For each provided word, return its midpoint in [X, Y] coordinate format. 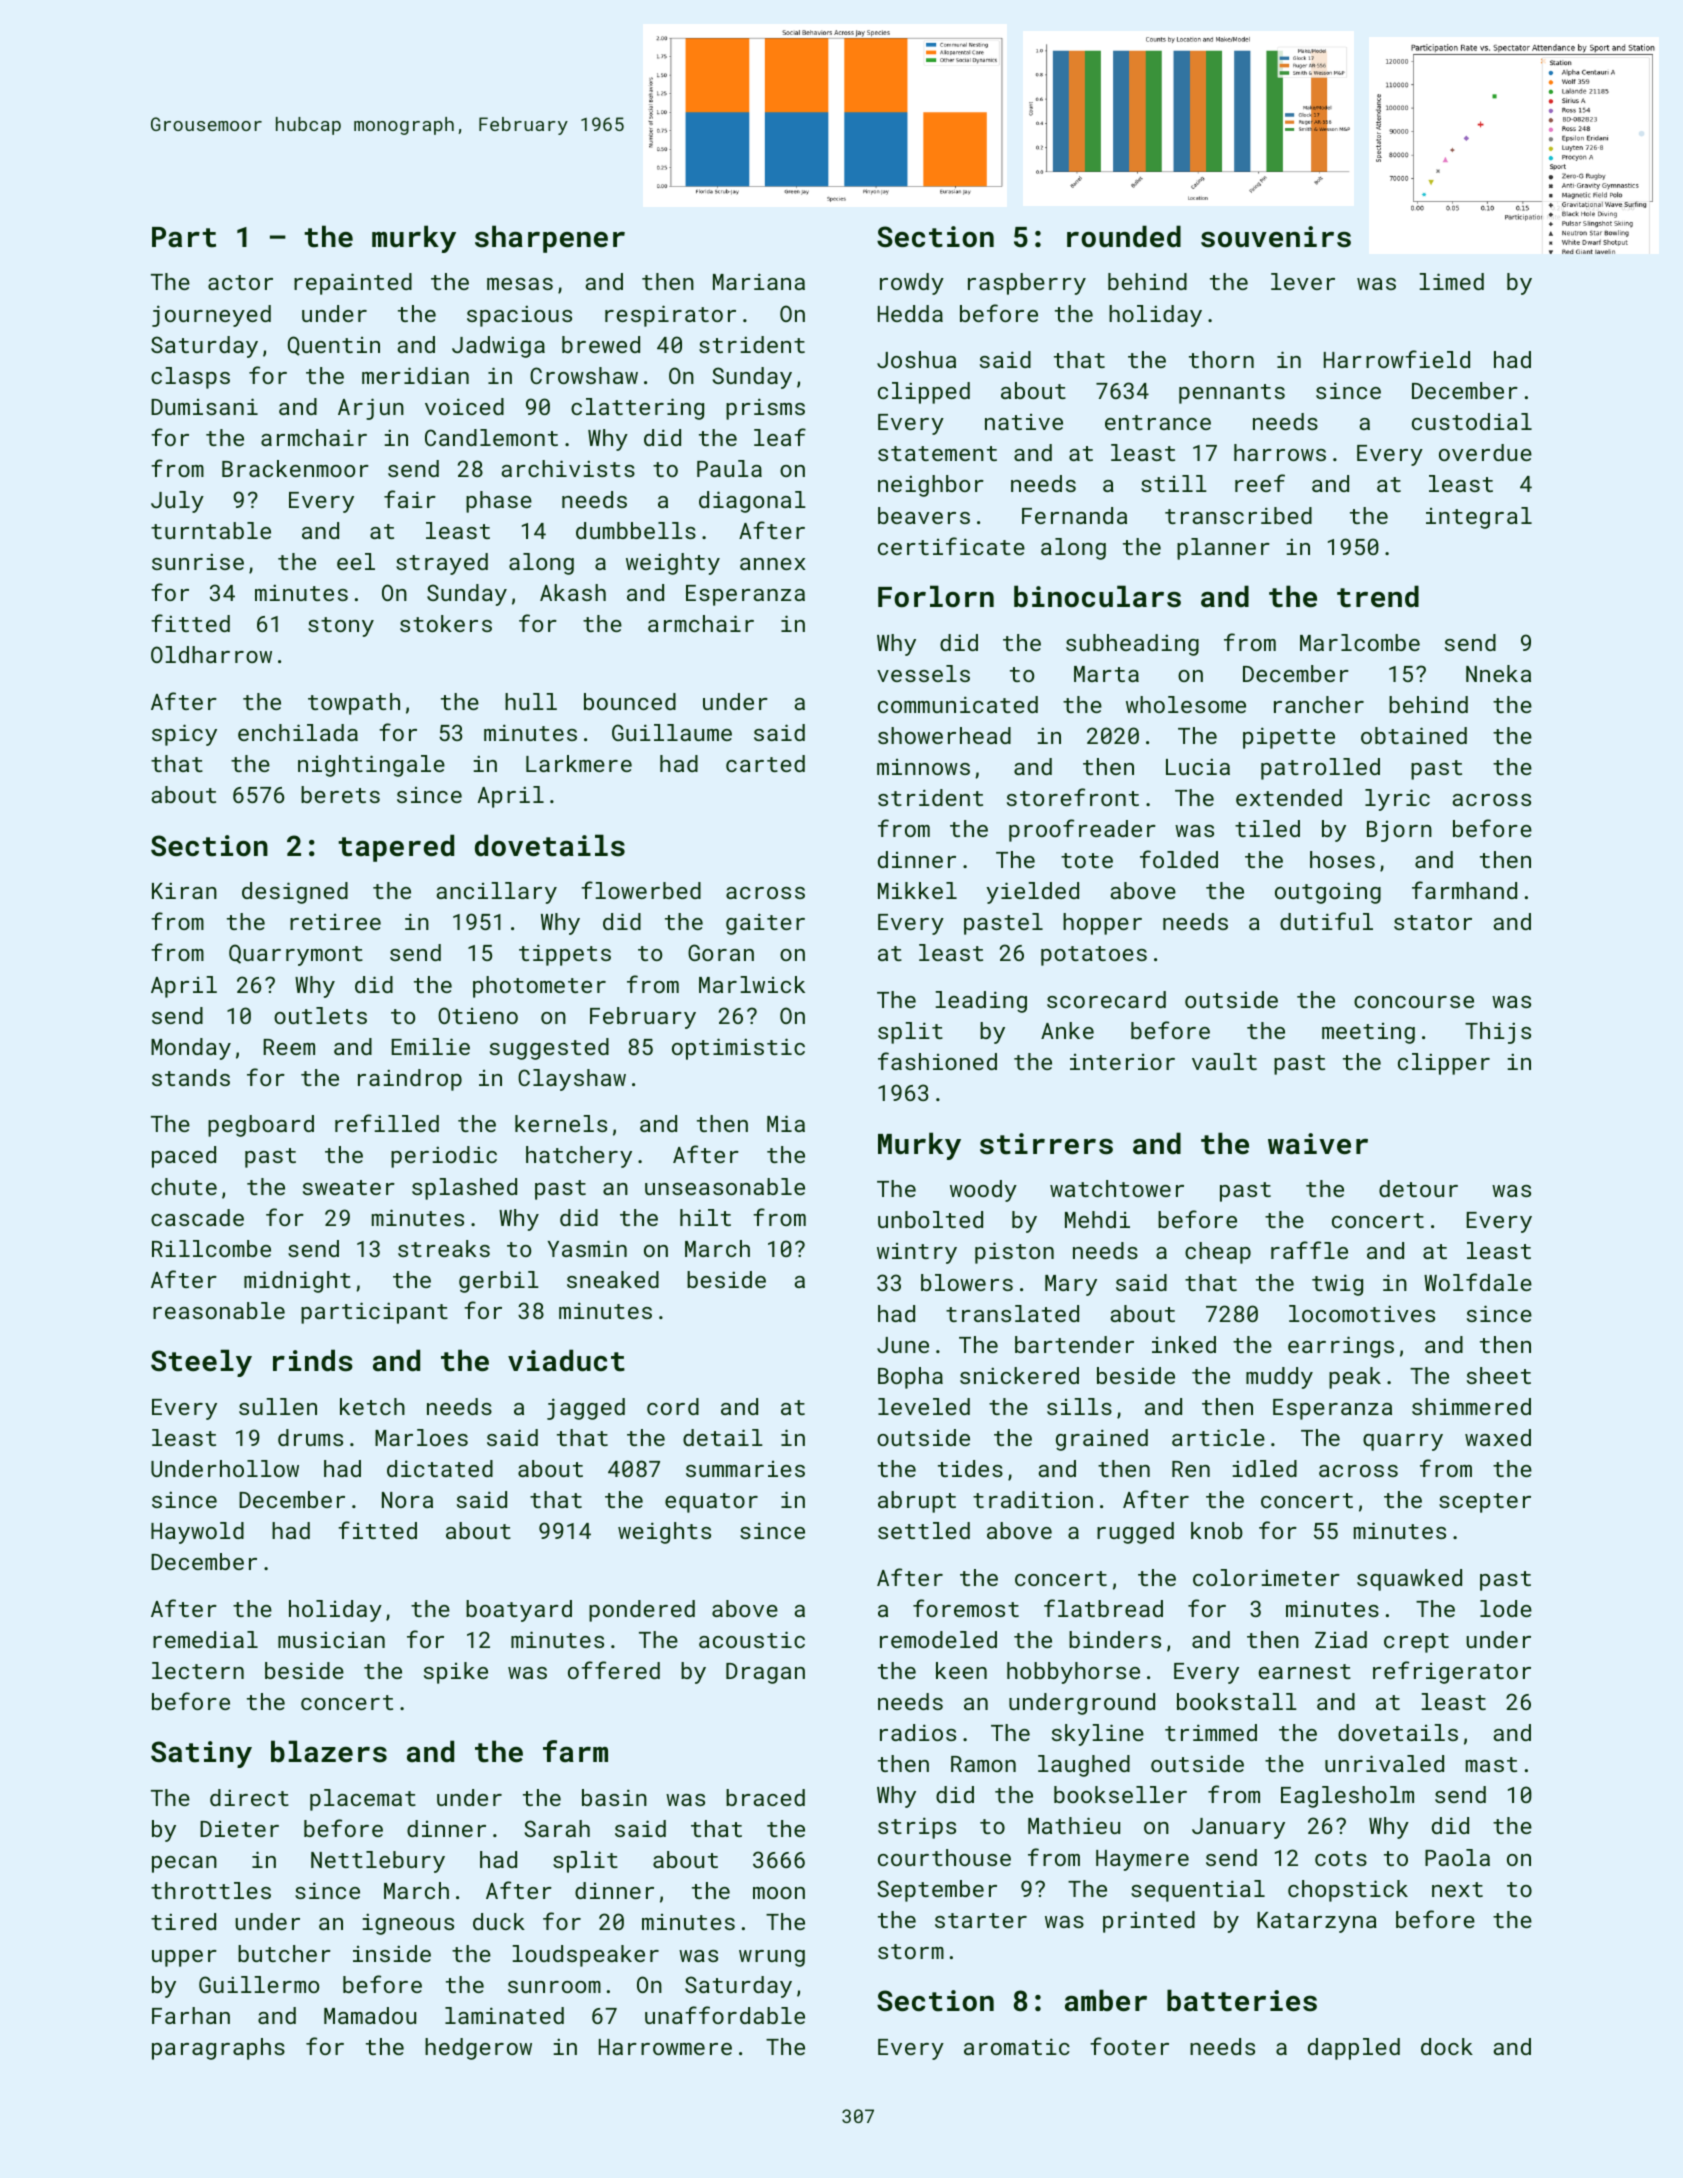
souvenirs [1276, 237]
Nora [407, 1500]
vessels [923, 673]
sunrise [198, 561]
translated [1012, 1313]
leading [981, 1002]
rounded [1124, 236]
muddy [1279, 1378]
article [1218, 1437]
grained [1102, 1440]
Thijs [1498, 1033]
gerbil [499, 1282]
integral [1479, 518]
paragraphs [218, 2049]
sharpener [550, 239]
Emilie [431, 1046]
